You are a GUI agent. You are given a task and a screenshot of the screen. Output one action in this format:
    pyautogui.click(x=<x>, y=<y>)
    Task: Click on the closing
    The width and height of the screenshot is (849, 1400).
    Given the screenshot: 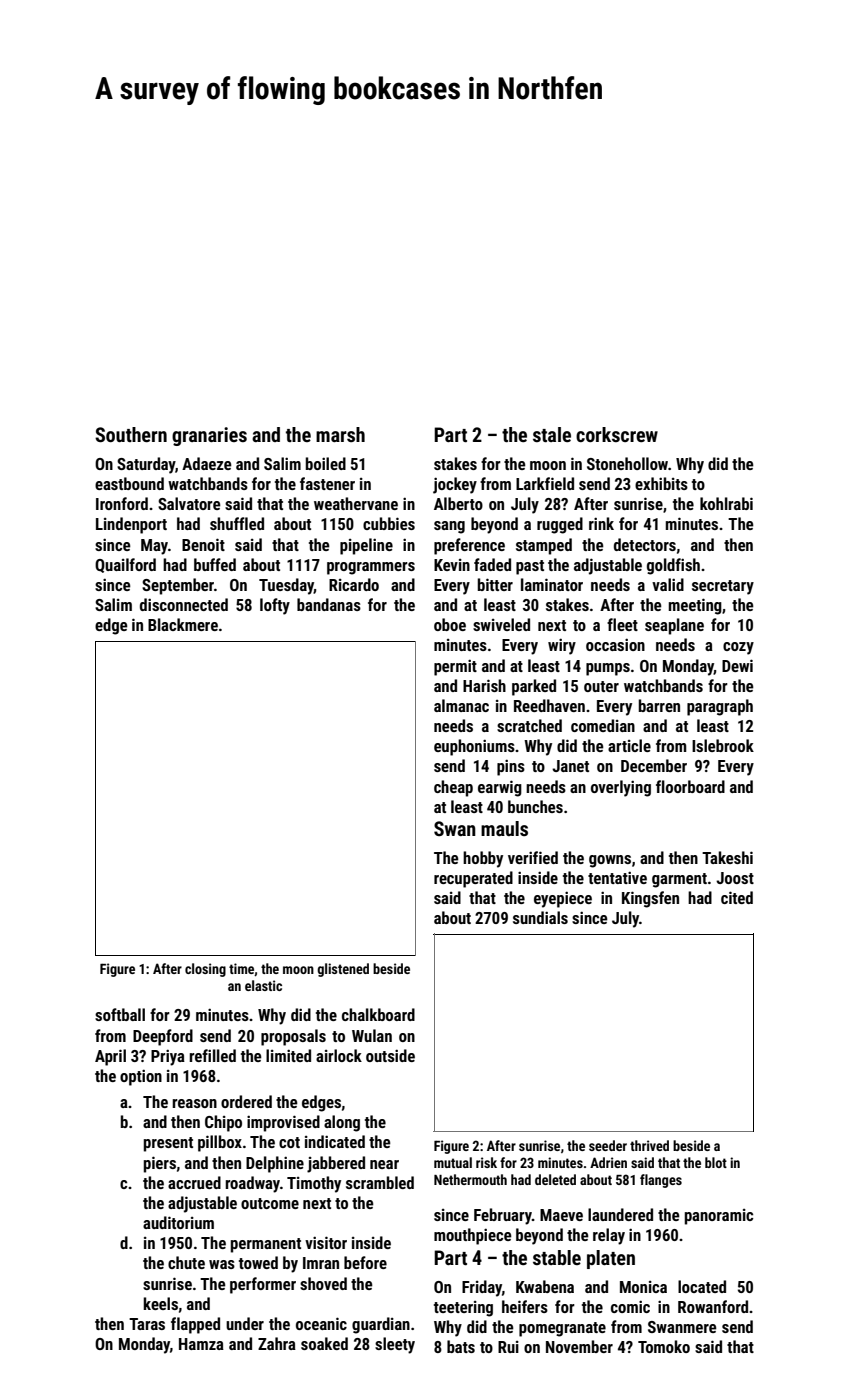 What is the action you would take?
    pyautogui.click(x=205, y=970)
